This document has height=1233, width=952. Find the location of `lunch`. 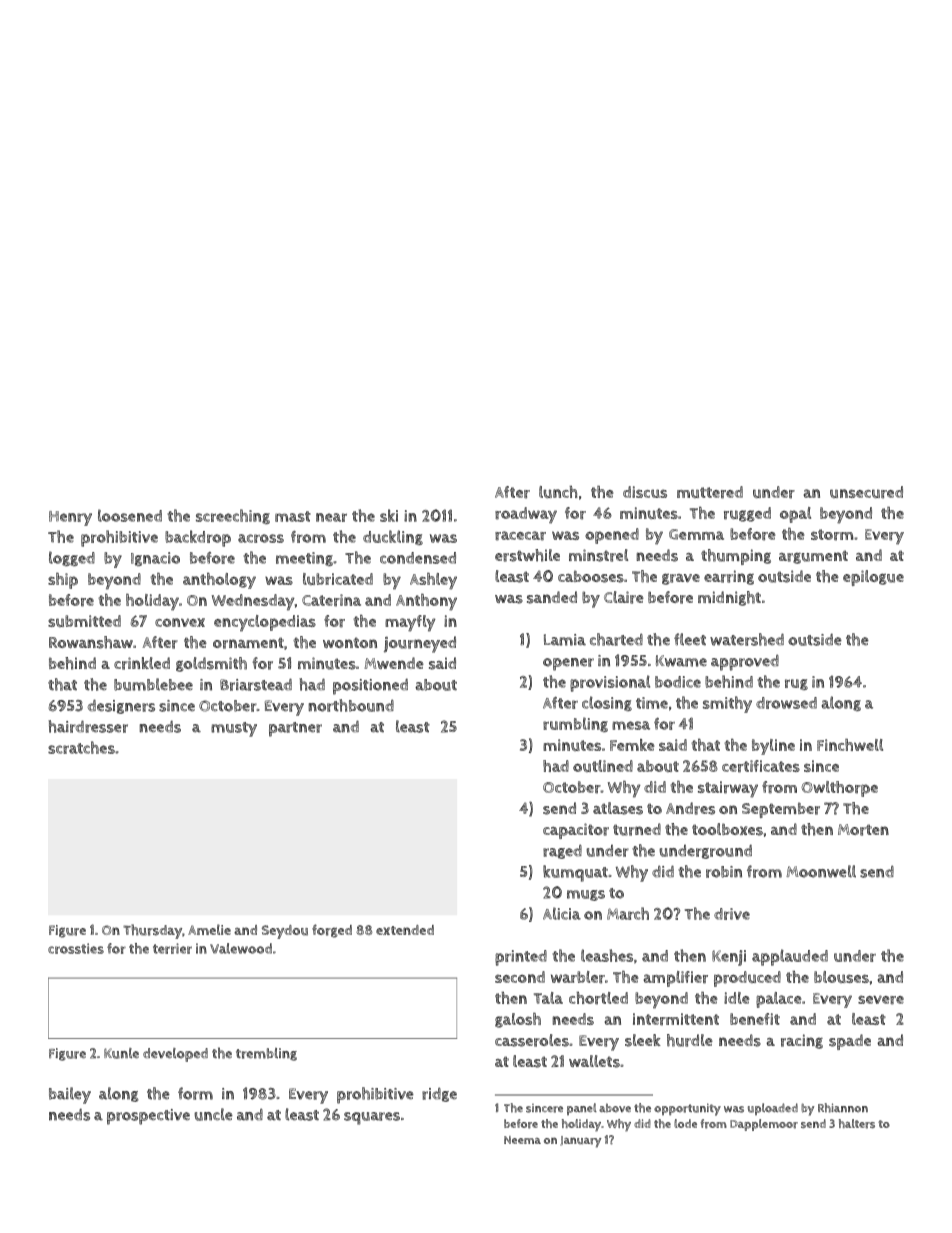

lunch is located at coordinates (558, 492).
